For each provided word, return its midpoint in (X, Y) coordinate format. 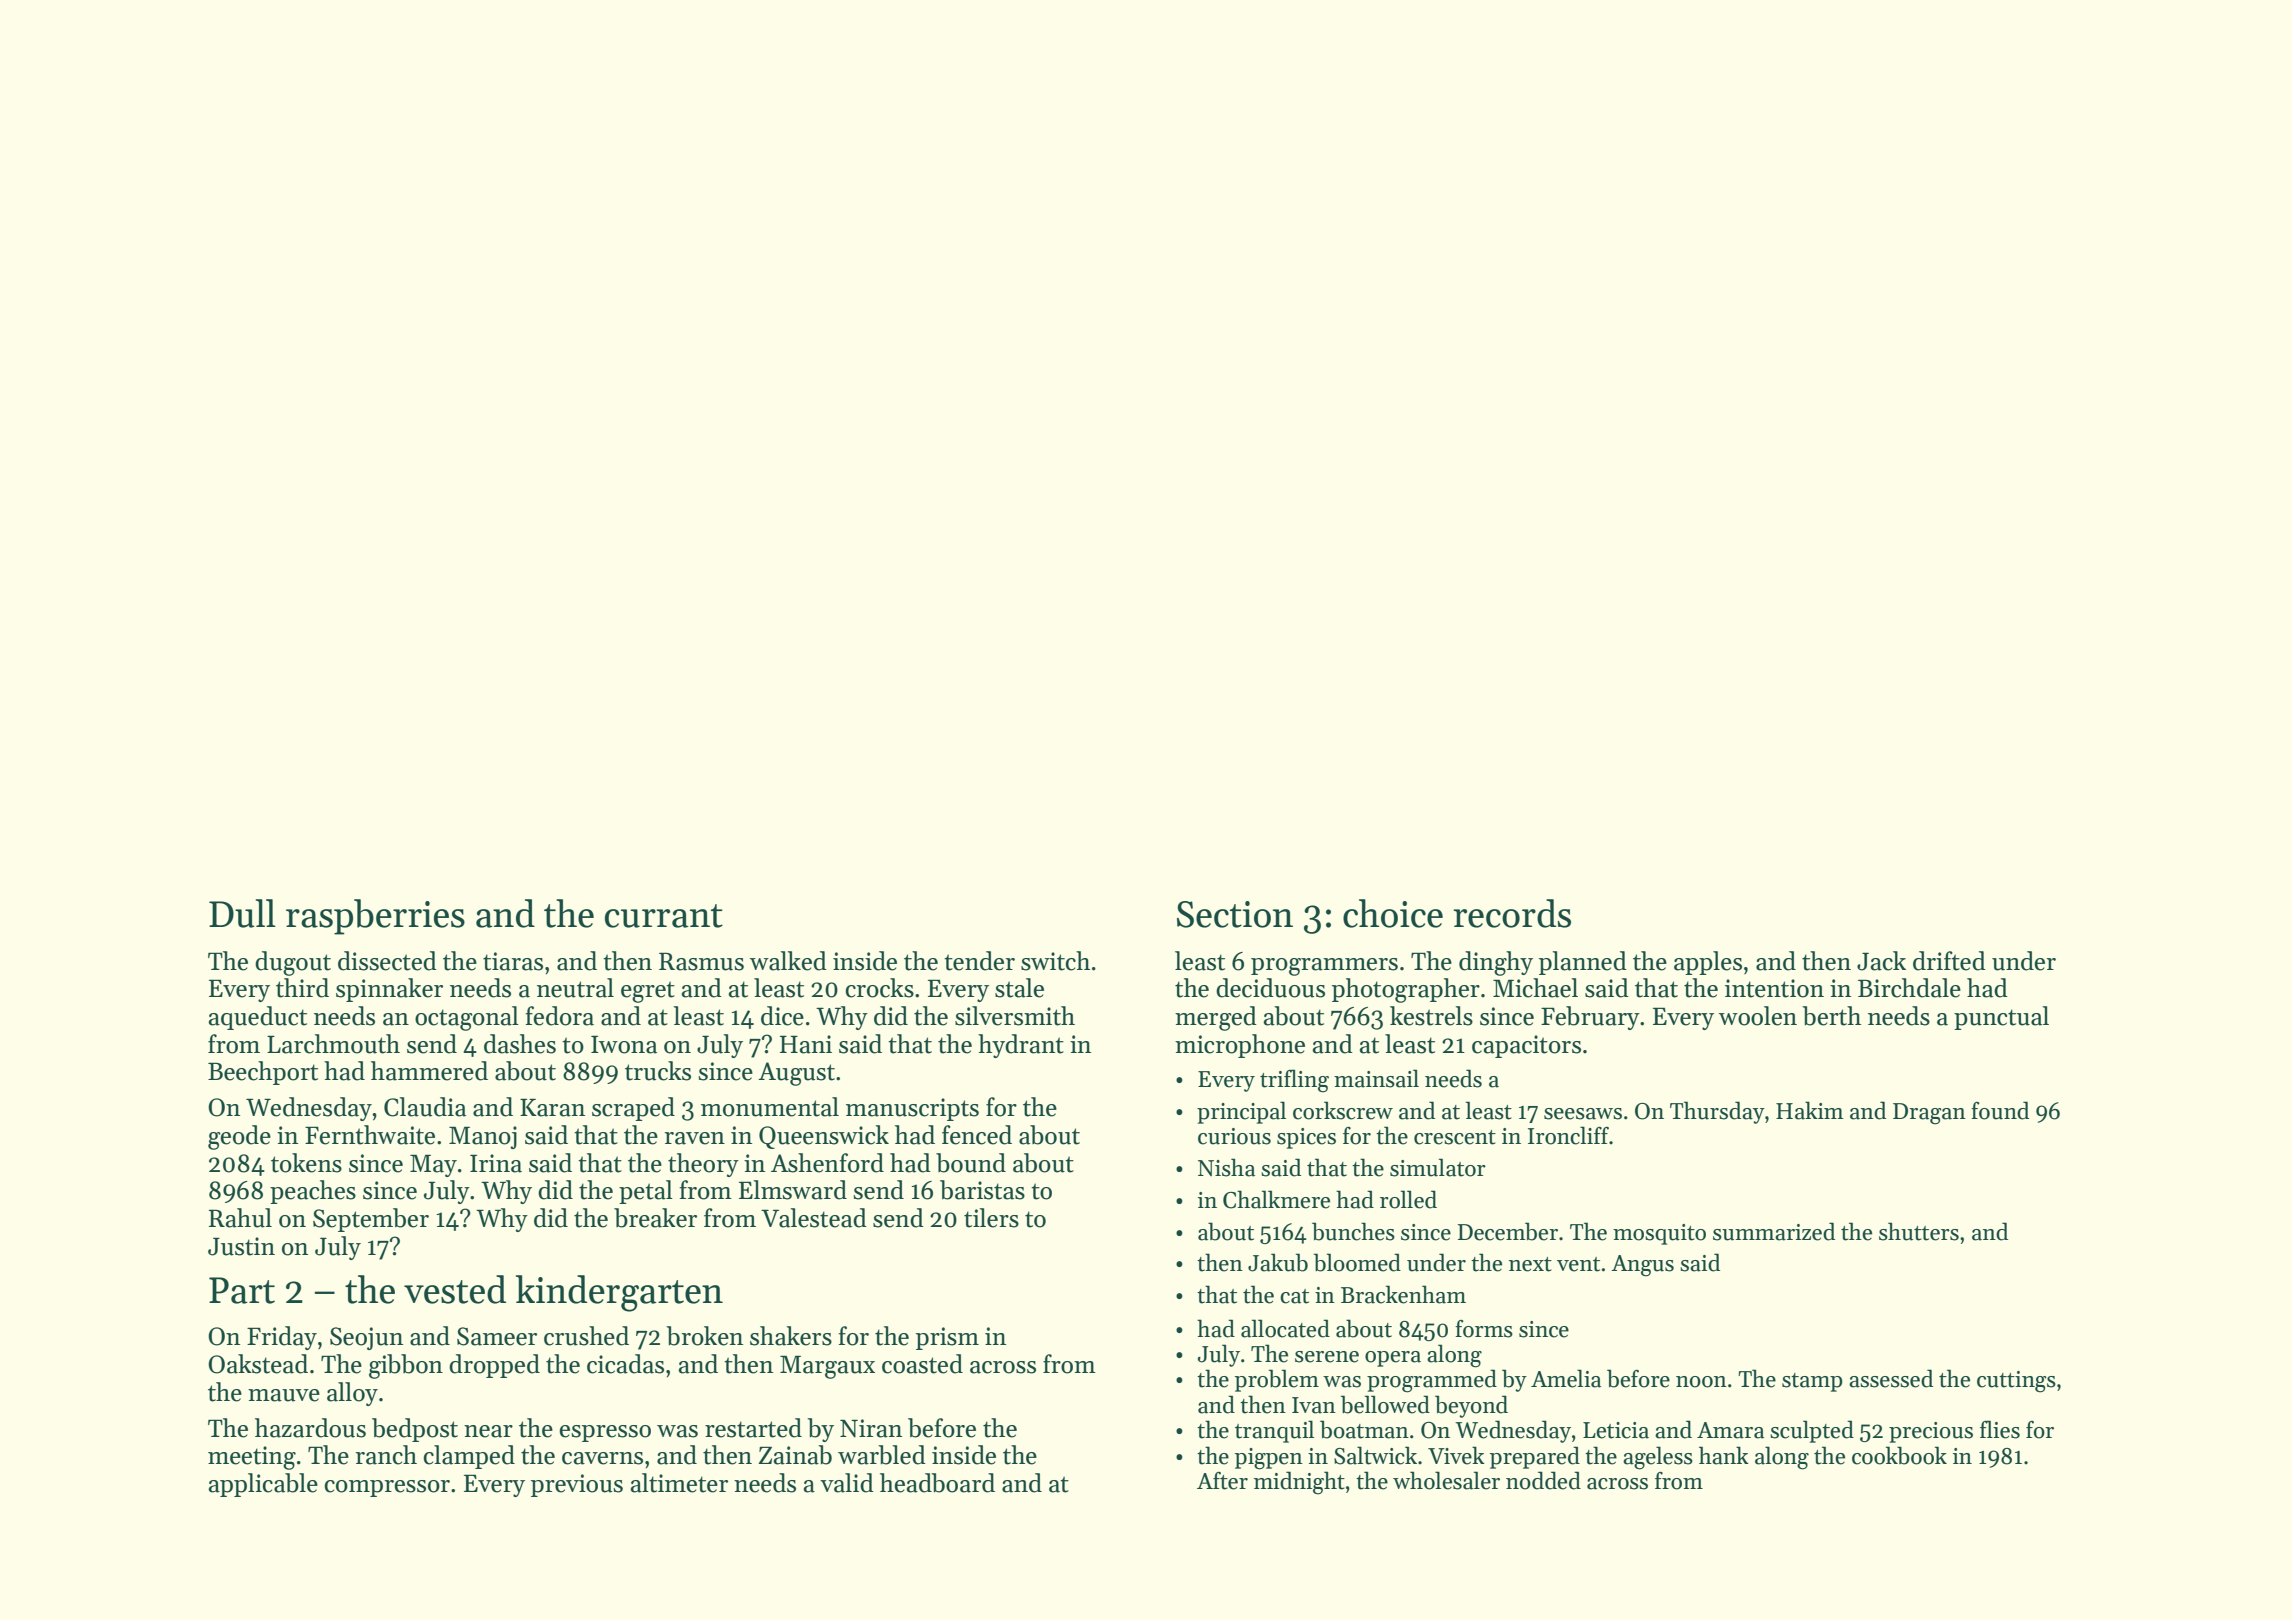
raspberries (375, 917)
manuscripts (912, 1109)
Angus (1642, 1266)
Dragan (1929, 1114)
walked (788, 961)
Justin (241, 1246)
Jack (1881, 961)
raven (695, 1138)
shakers (791, 1336)
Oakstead (258, 1364)
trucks (658, 1071)
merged (1216, 1018)
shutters (1919, 1231)
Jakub (1278, 1262)
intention (1774, 988)
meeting (252, 1458)
